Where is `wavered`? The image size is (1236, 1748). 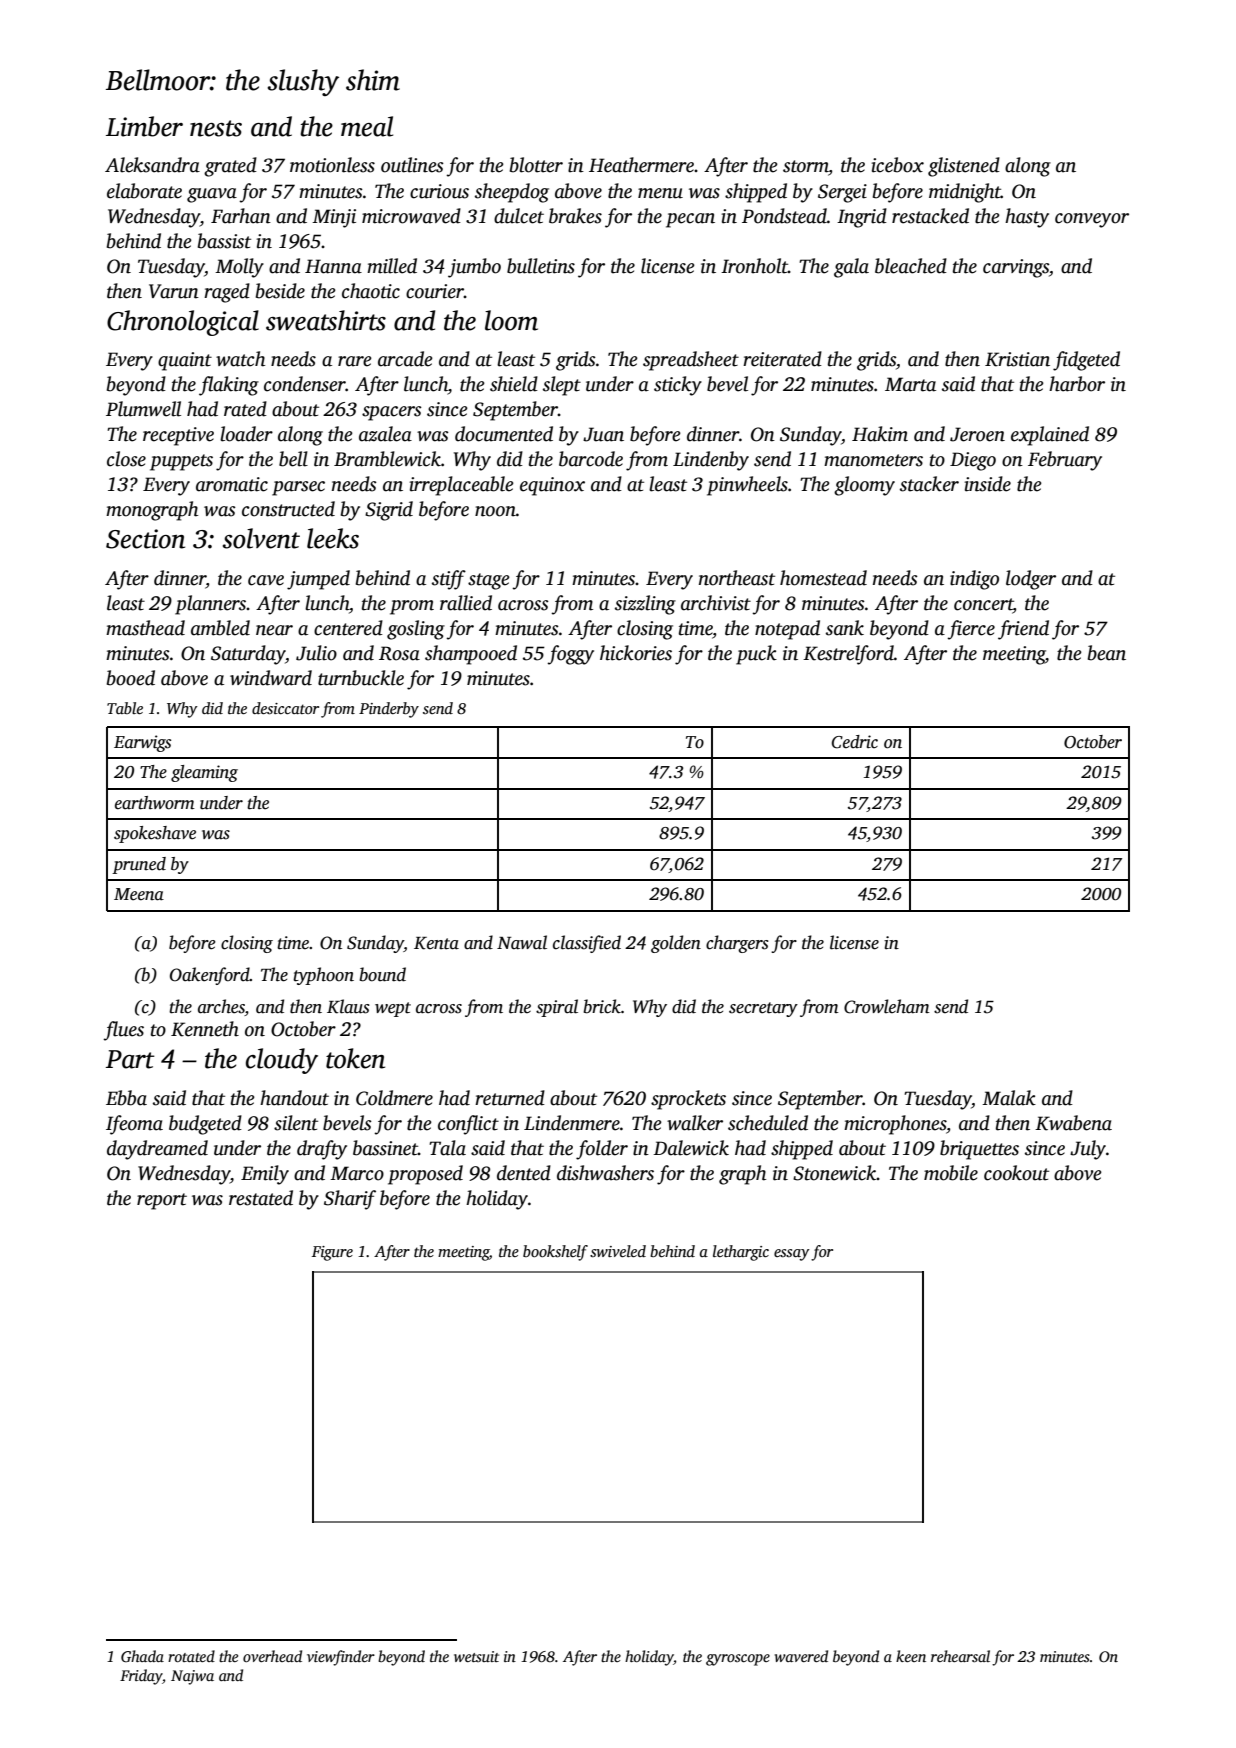 wavered is located at coordinates (801, 1656).
